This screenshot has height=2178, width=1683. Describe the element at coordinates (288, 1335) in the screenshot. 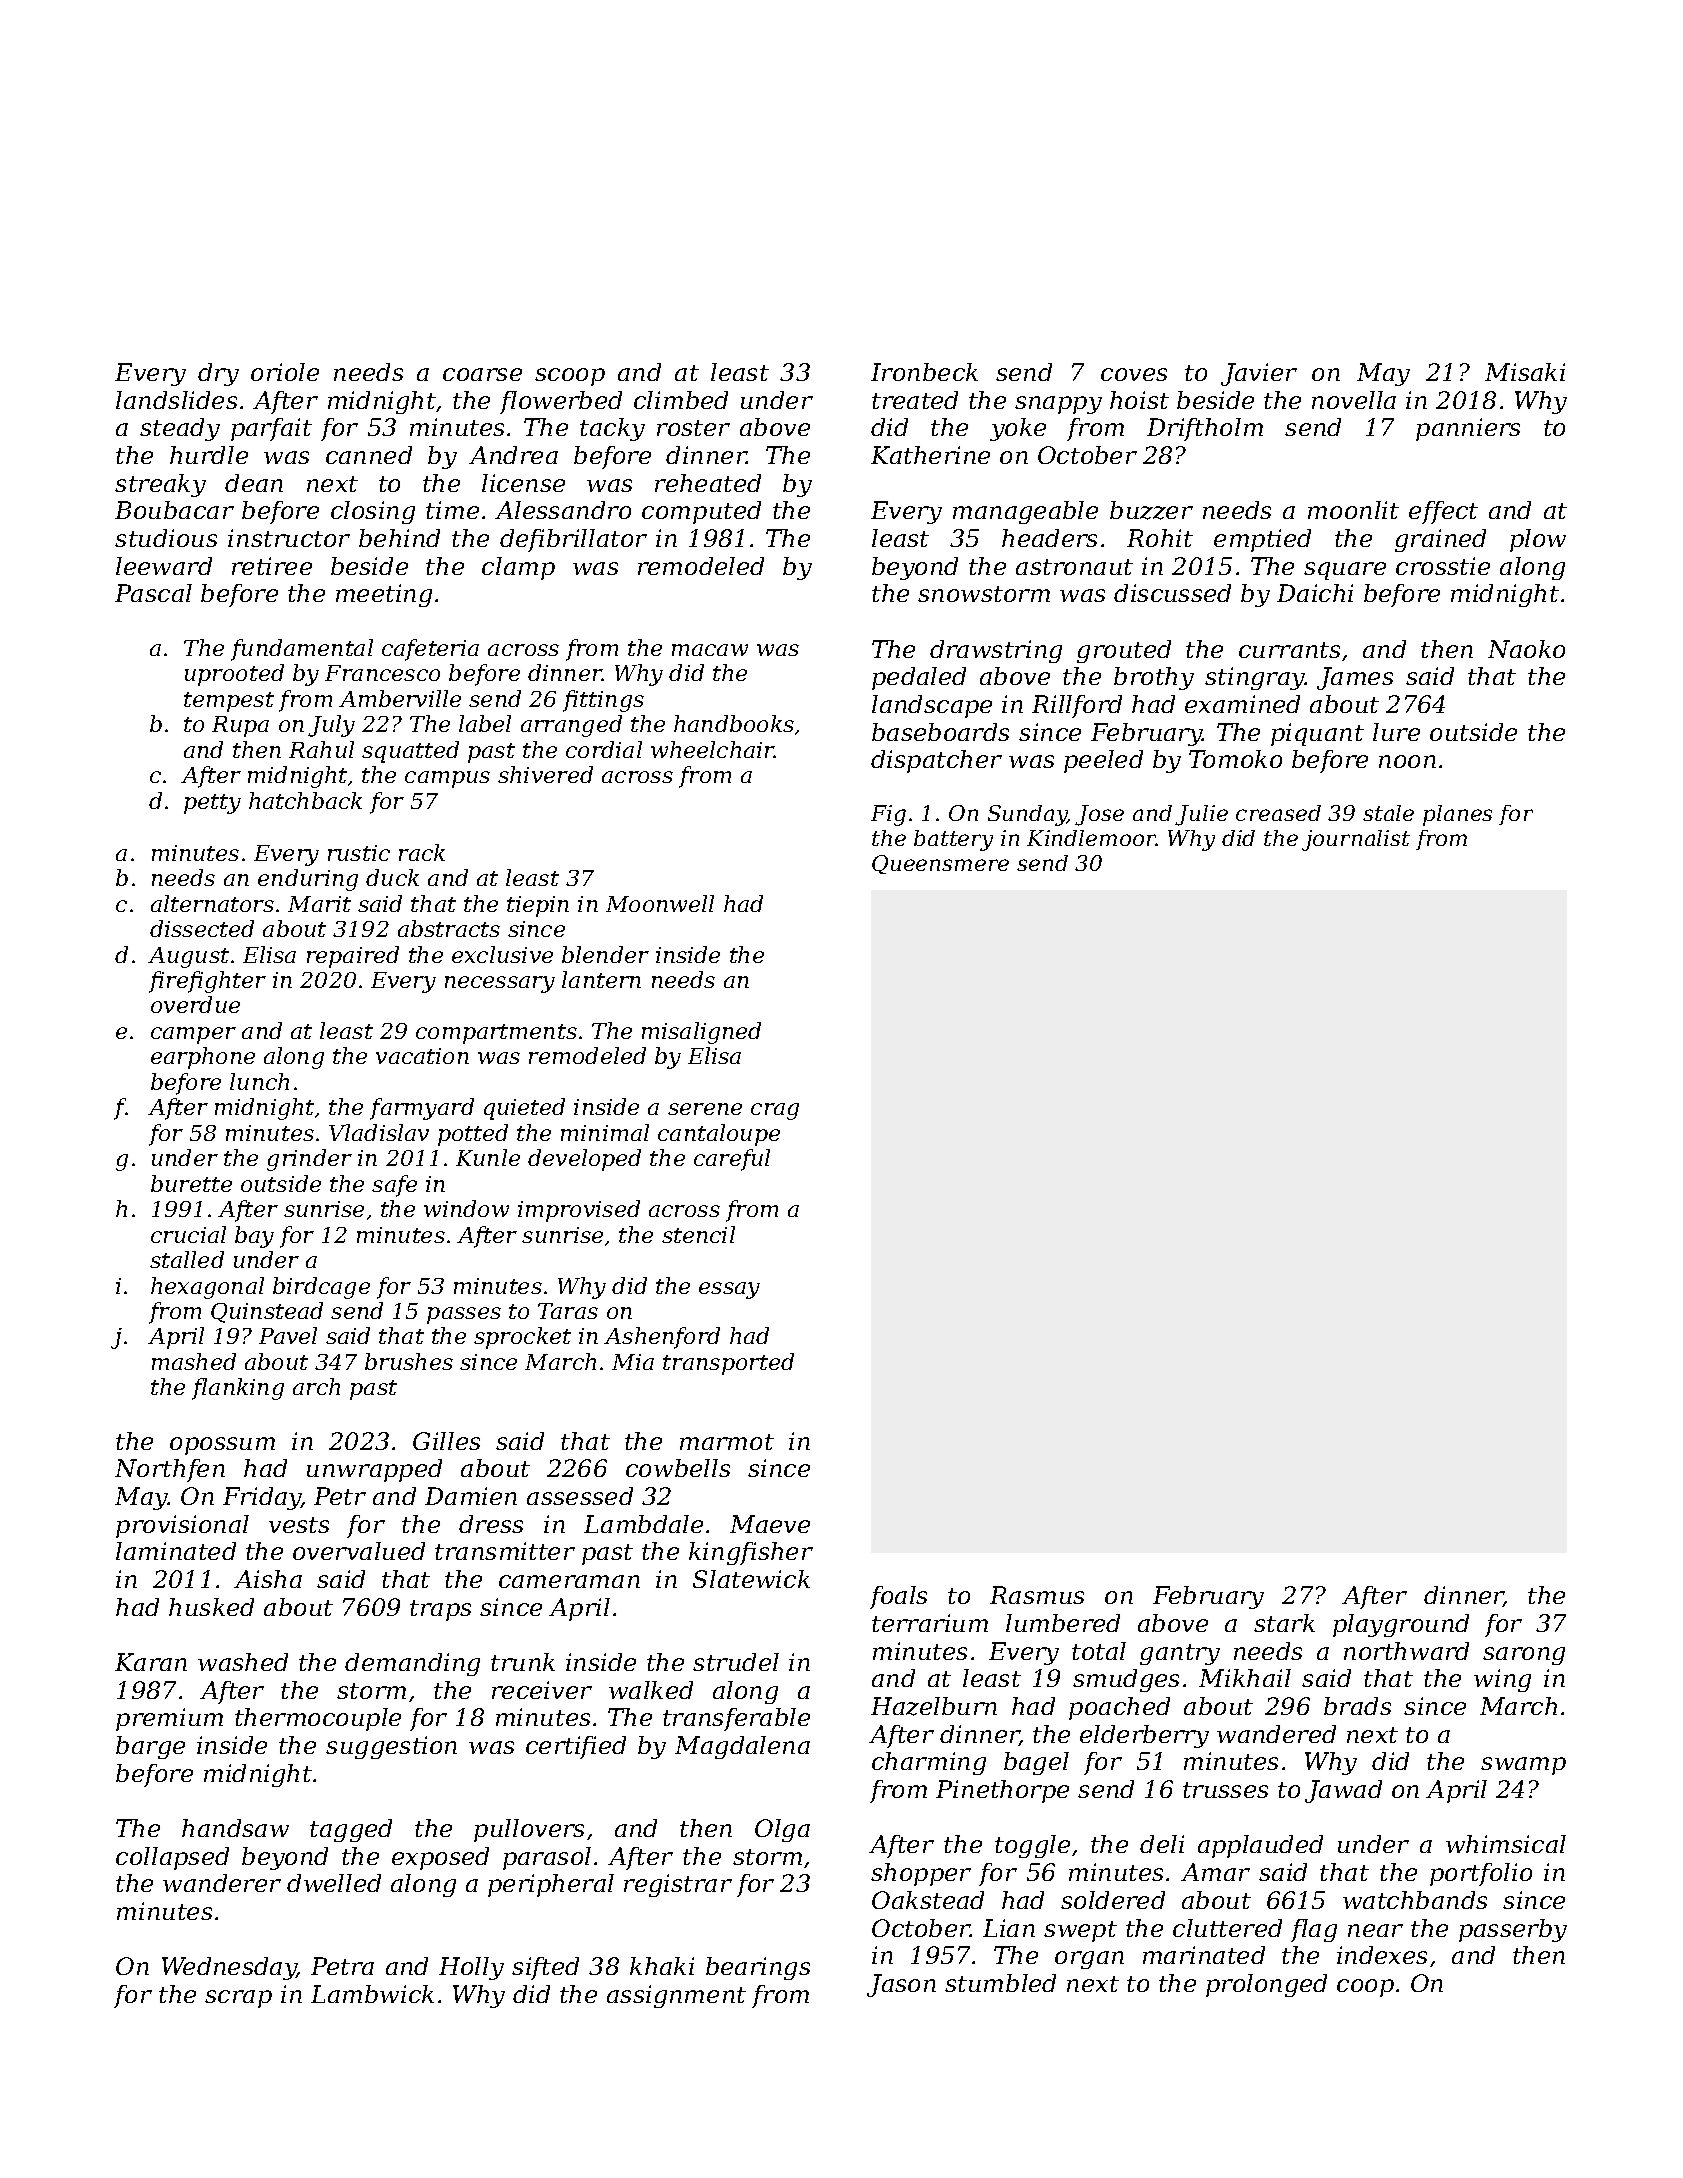

I see `Pavel` at that location.
